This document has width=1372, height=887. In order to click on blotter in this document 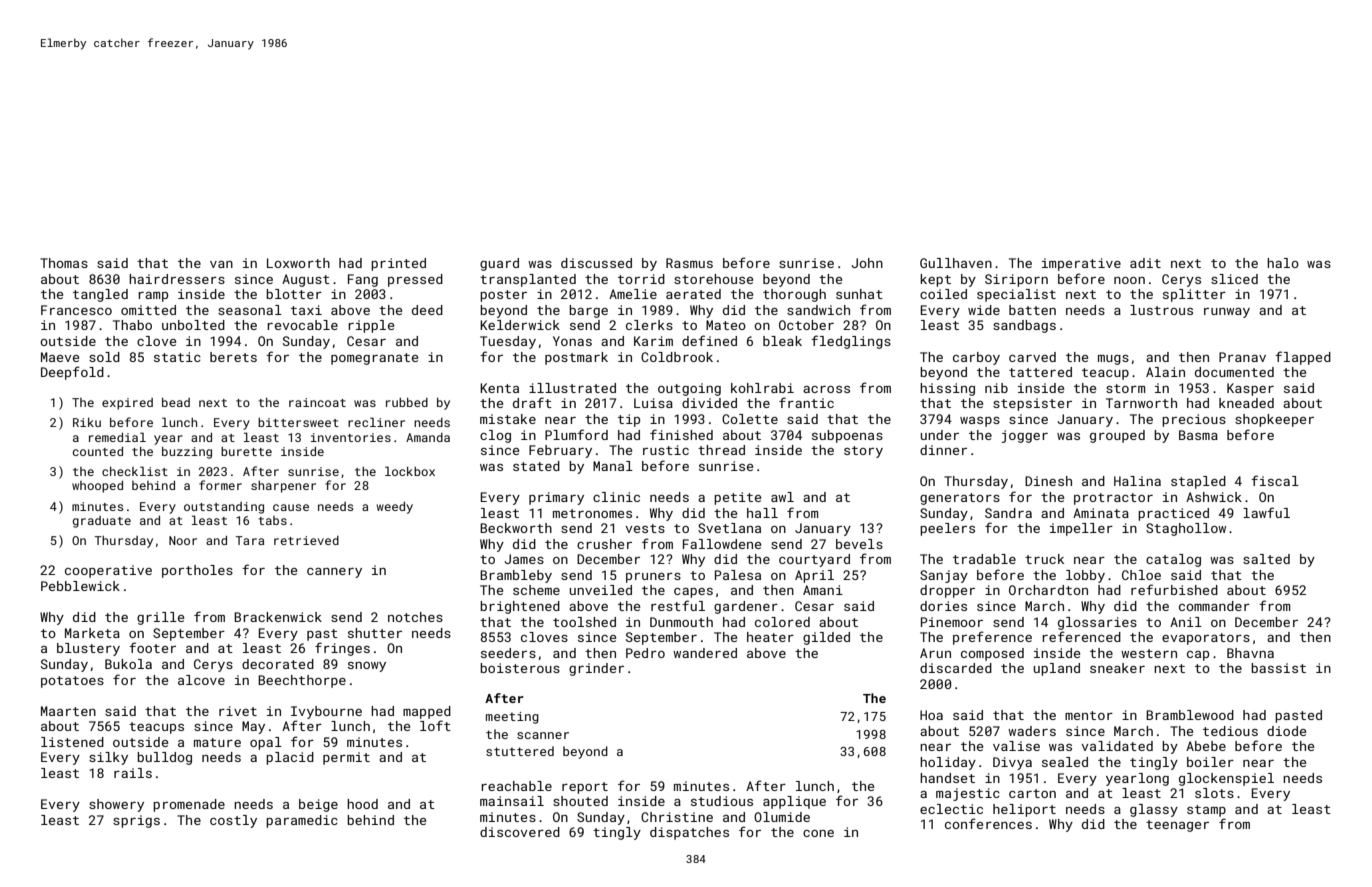, I will do `click(294, 294)`.
